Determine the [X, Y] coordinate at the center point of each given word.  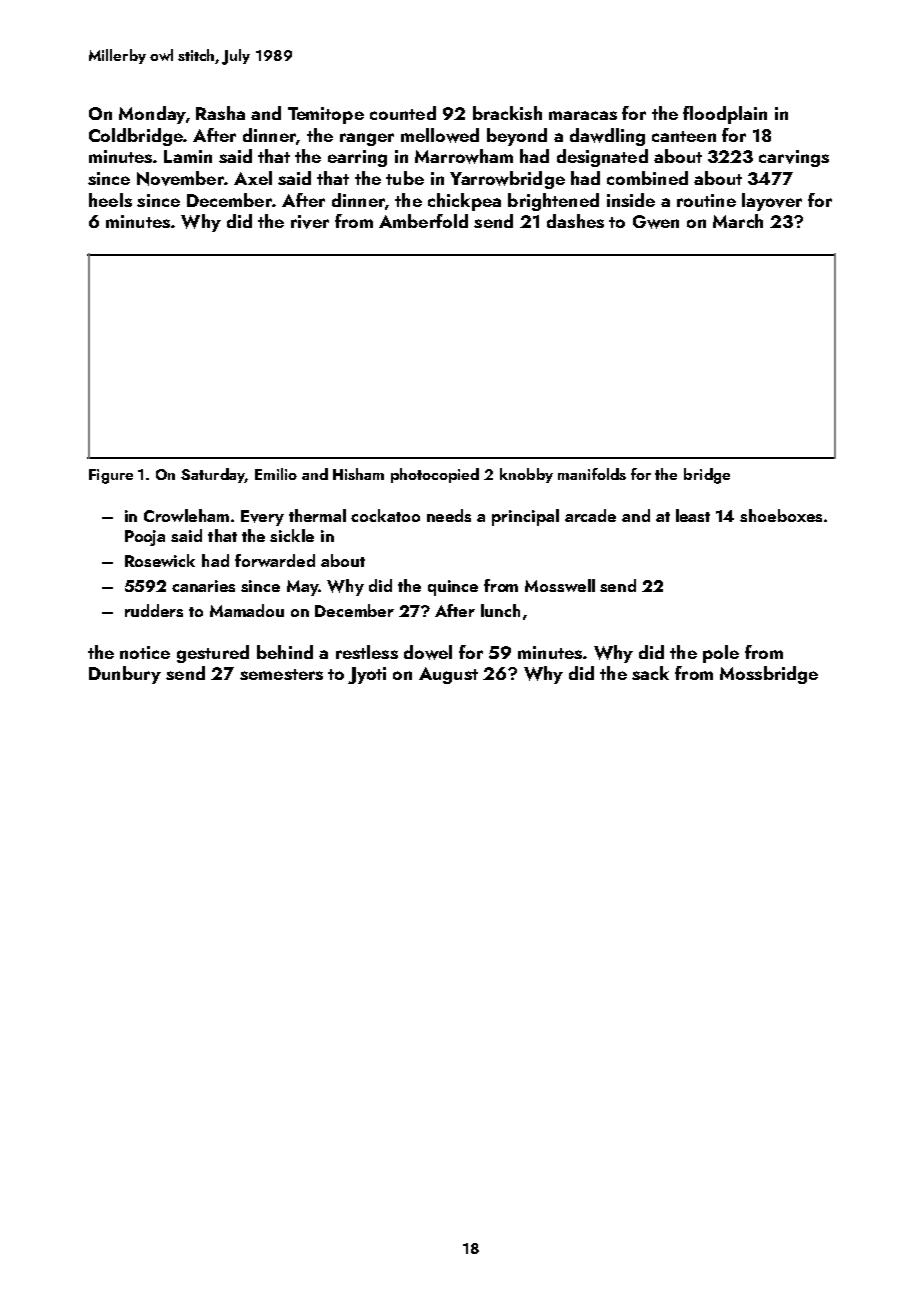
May [303, 588]
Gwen [656, 222]
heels [110, 200]
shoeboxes [781, 515]
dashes [575, 221]
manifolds [592, 474]
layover [772, 202]
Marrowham [464, 156]
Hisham [358, 474]
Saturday [213, 475]
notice [145, 652]
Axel [253, 178]
